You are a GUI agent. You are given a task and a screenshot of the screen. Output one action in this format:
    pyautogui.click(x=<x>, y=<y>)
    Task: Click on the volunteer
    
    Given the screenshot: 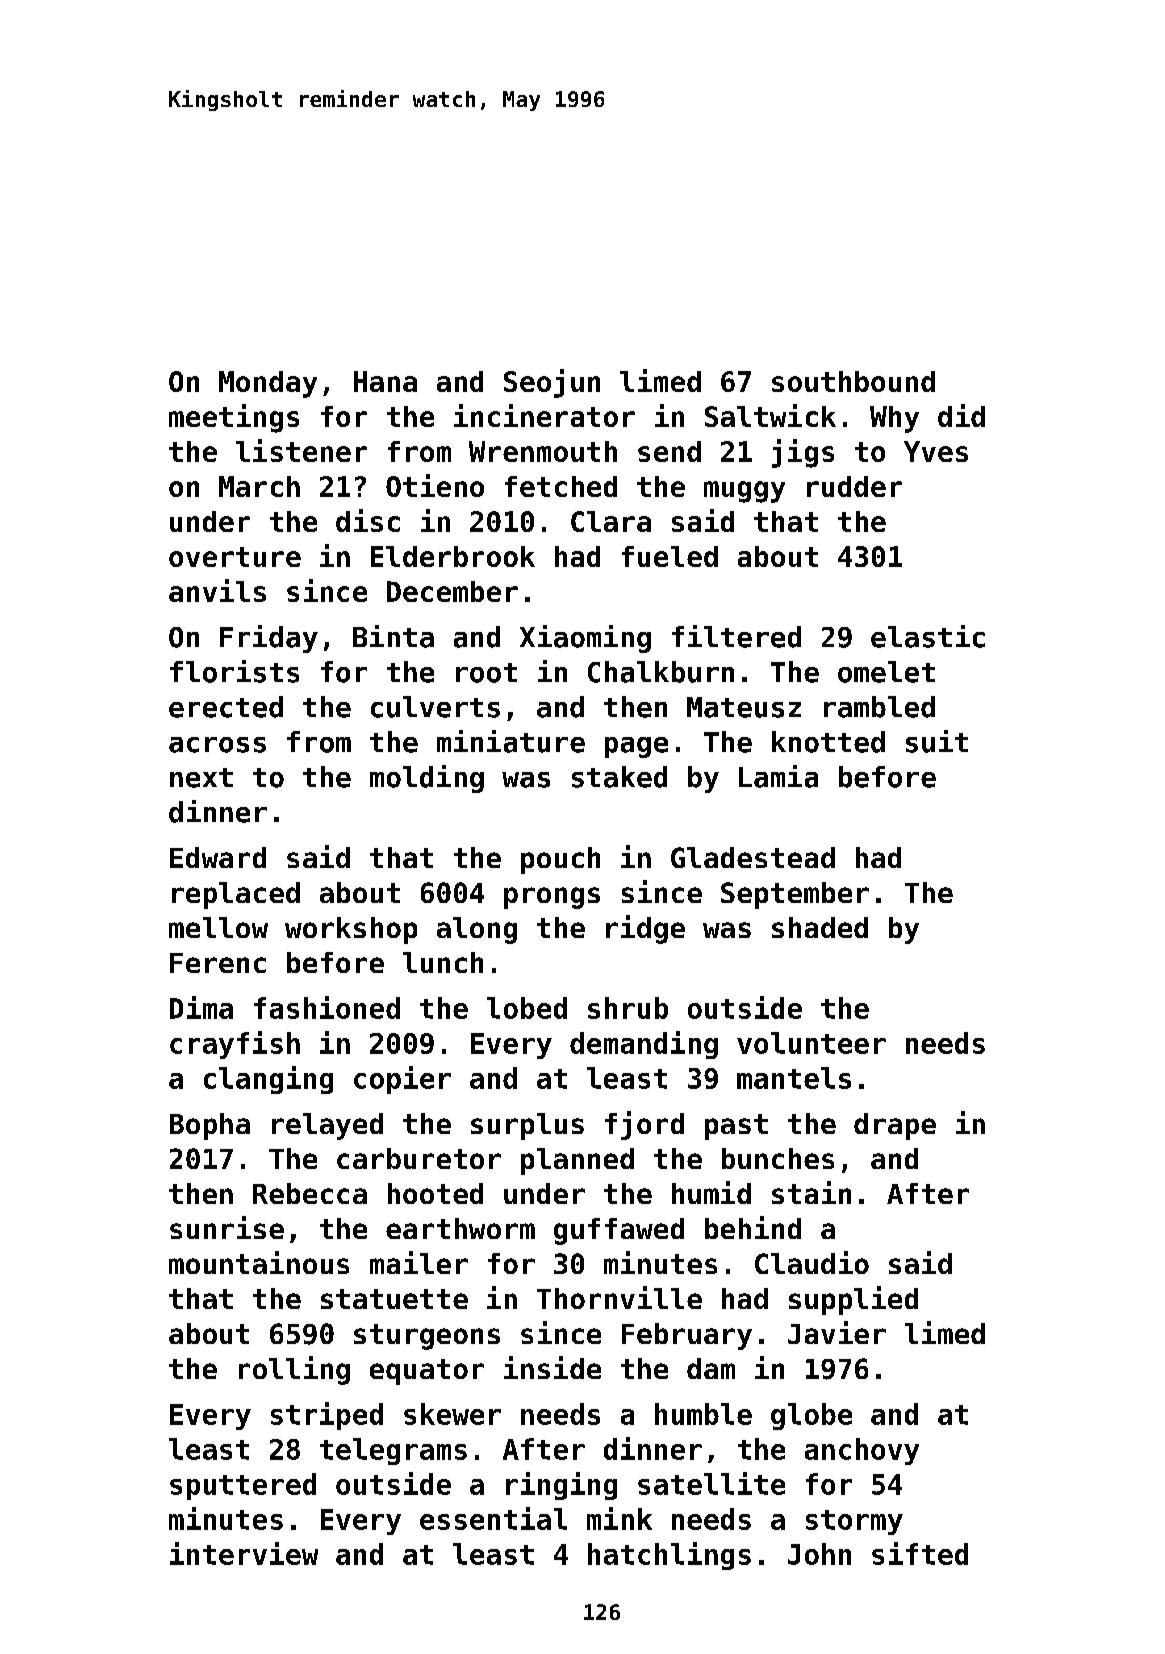 What is the action you would take?
    pyautogui.click(x=811, y=1043)
